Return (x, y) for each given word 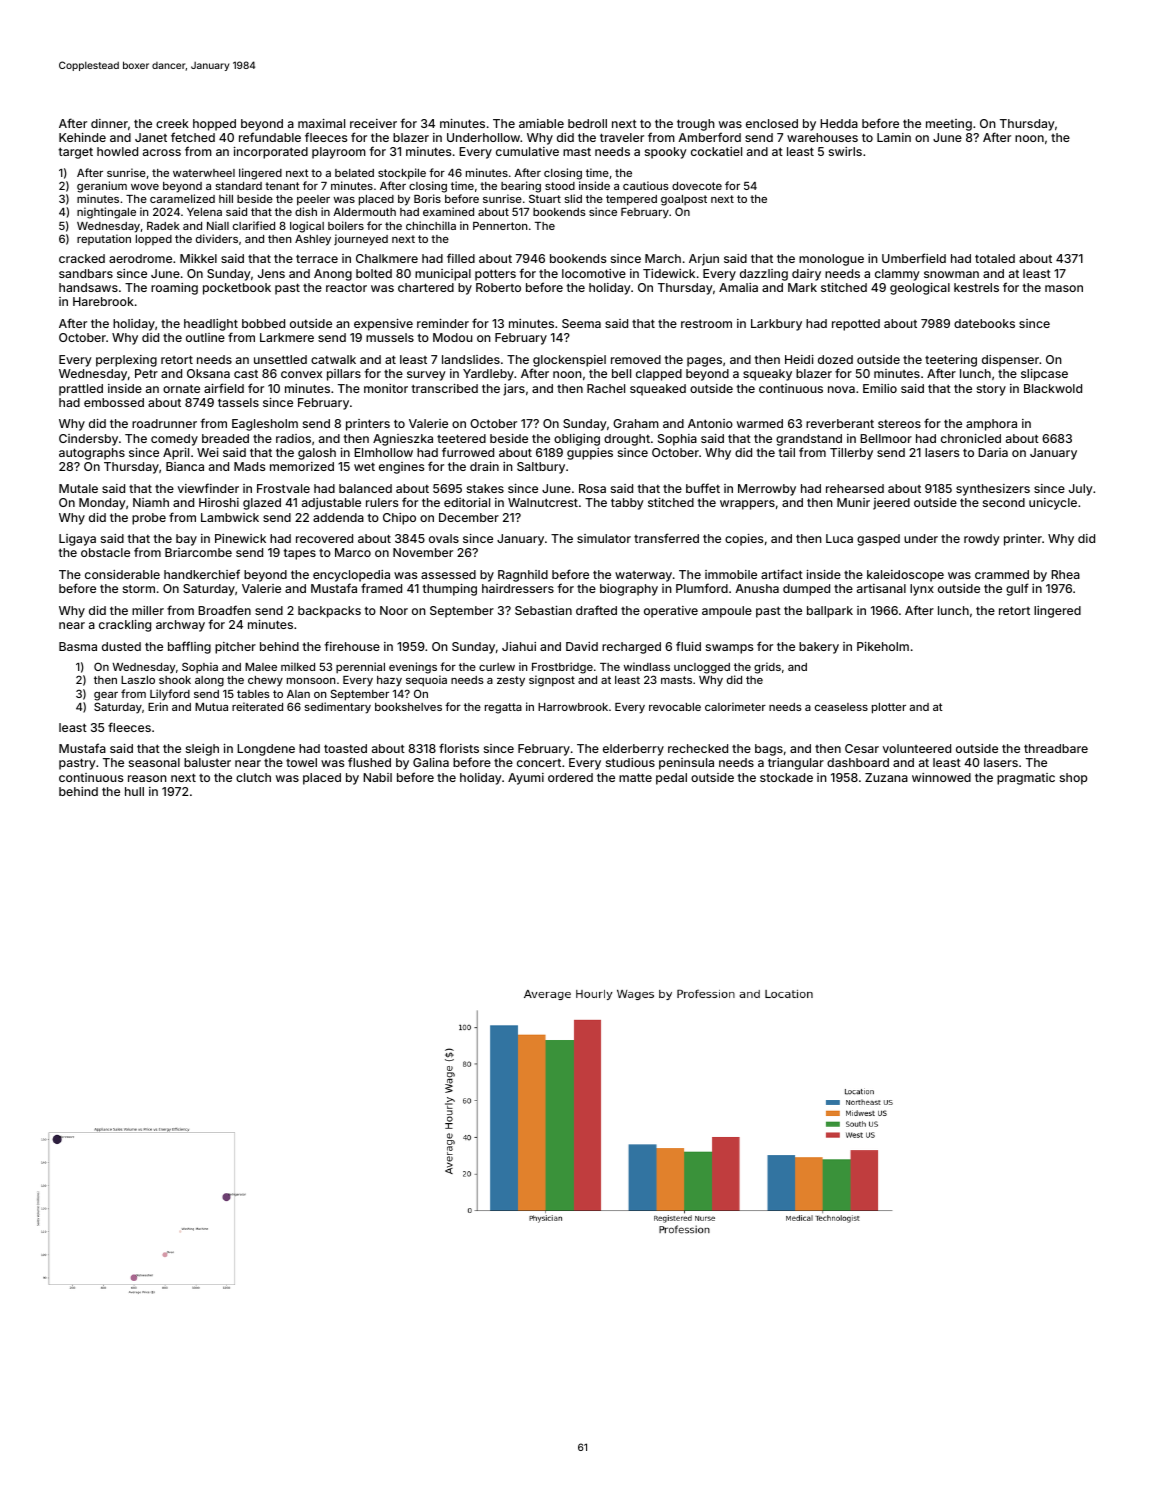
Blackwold (1053, 388)
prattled (81, 390)
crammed (1002, 574)
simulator (604, 538)
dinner (109, 123)
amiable (541, 123)
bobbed (263, 323)
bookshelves (408, 707)
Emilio (880, 388)
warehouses (822, 137)
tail (786, 452)
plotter (889, 708)
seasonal (154, 762)
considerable (122, 574)
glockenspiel (569, 361)
